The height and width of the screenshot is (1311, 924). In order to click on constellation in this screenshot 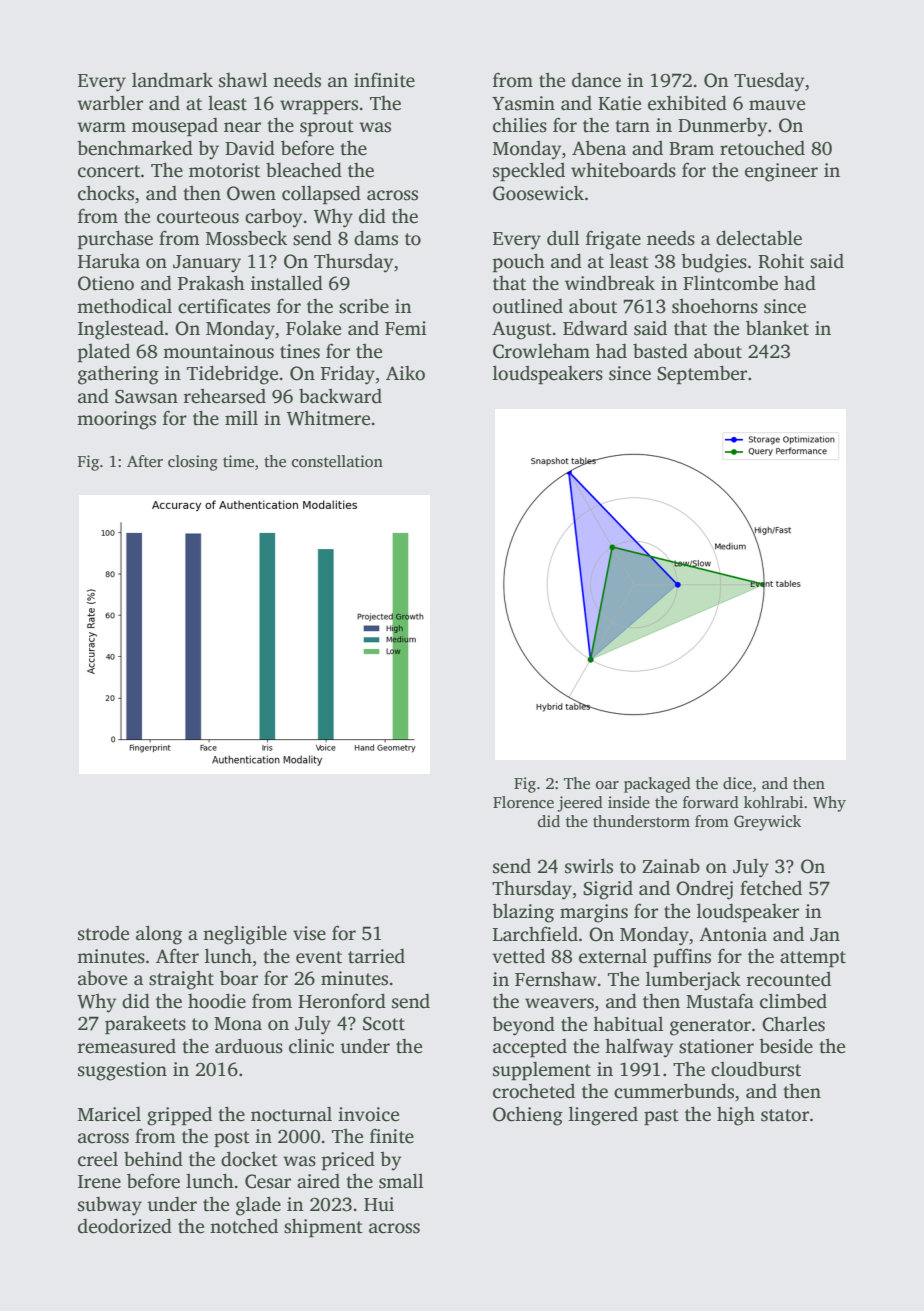, I will do `click(337, 461)`.
